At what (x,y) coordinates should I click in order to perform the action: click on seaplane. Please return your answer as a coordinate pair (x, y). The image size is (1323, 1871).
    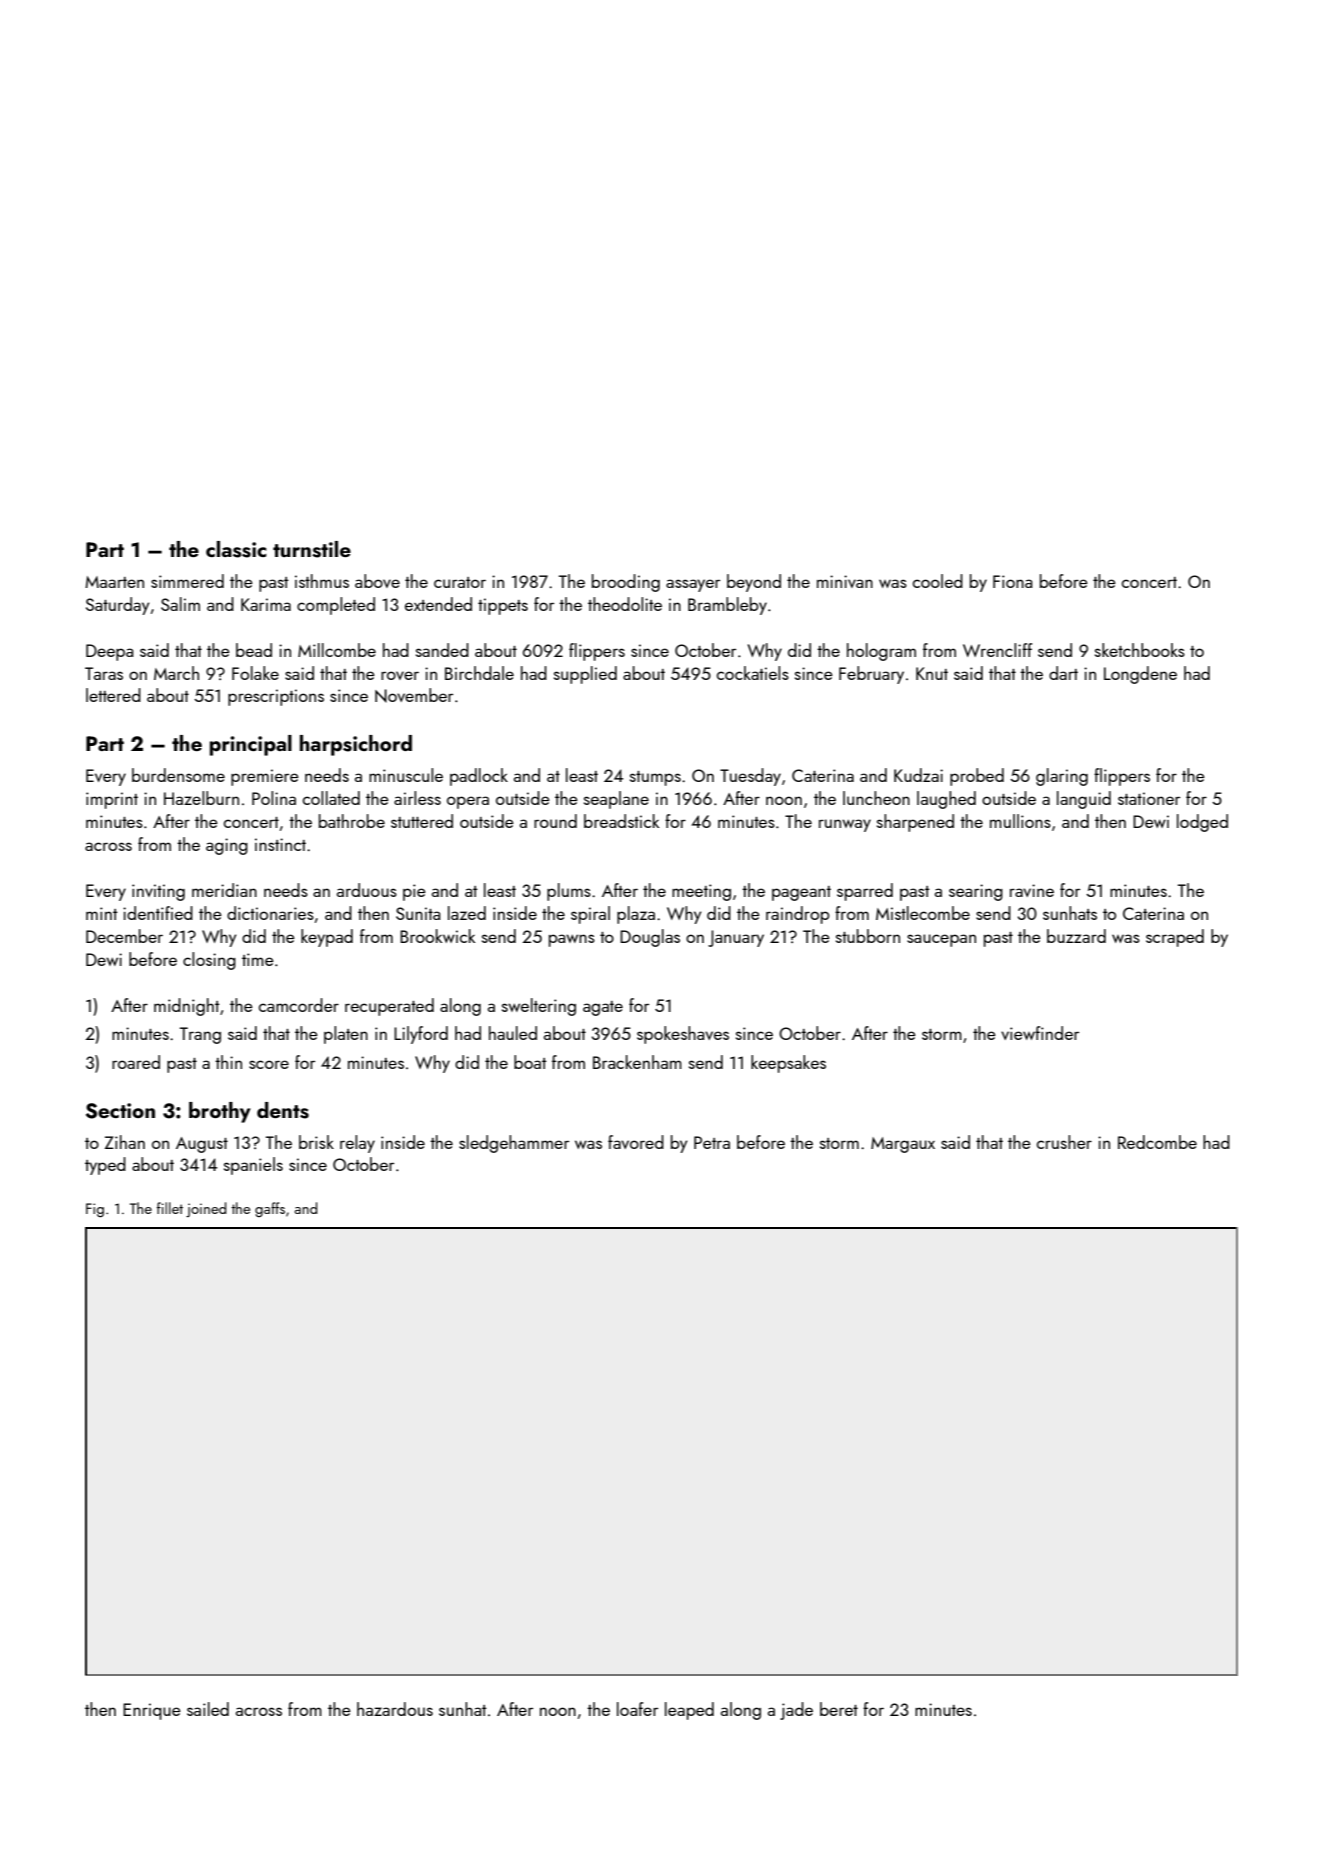
    Looking at the image, I should click on (616, 800).
